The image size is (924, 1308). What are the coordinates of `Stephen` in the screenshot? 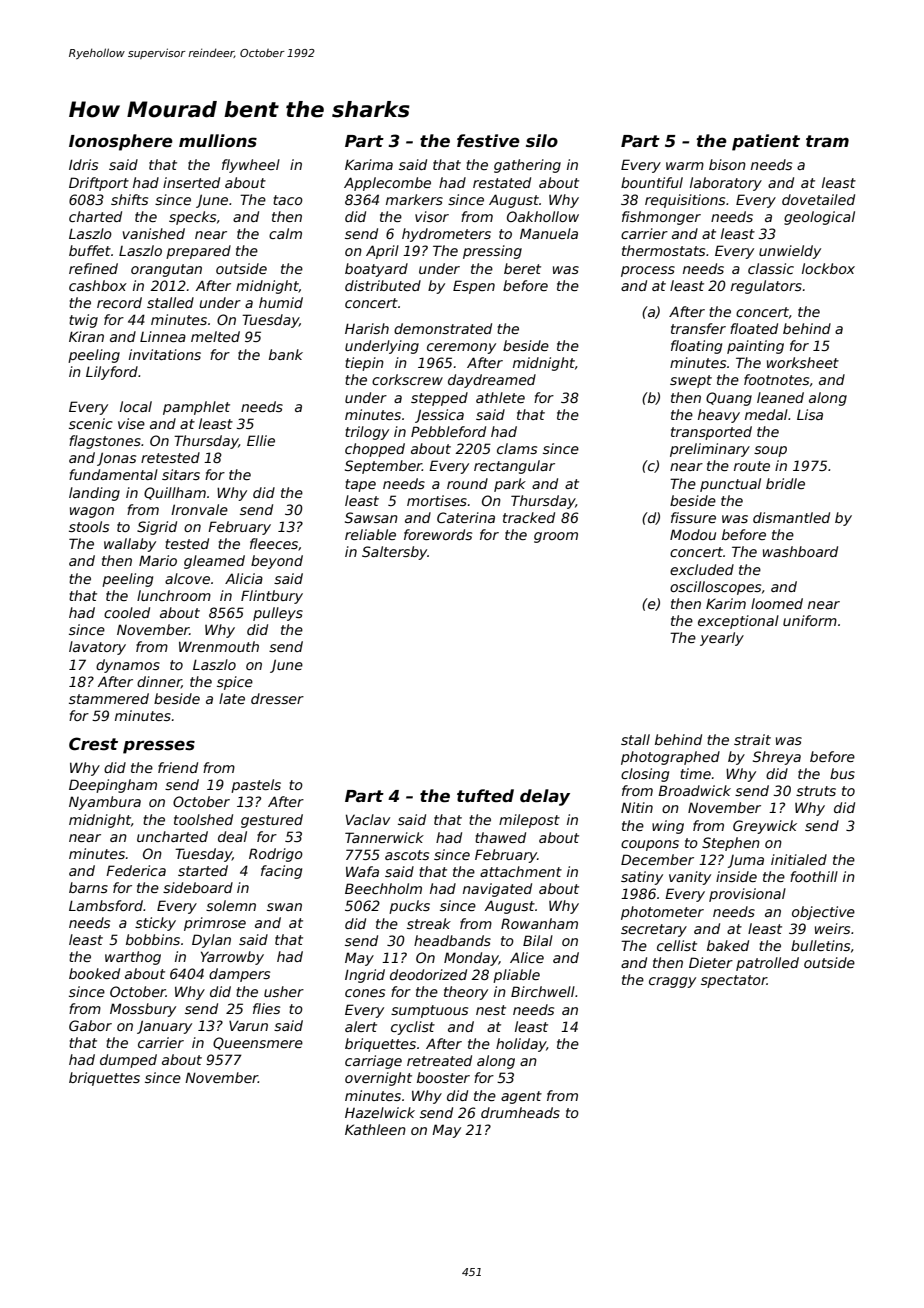 It's located at (731, 844).
